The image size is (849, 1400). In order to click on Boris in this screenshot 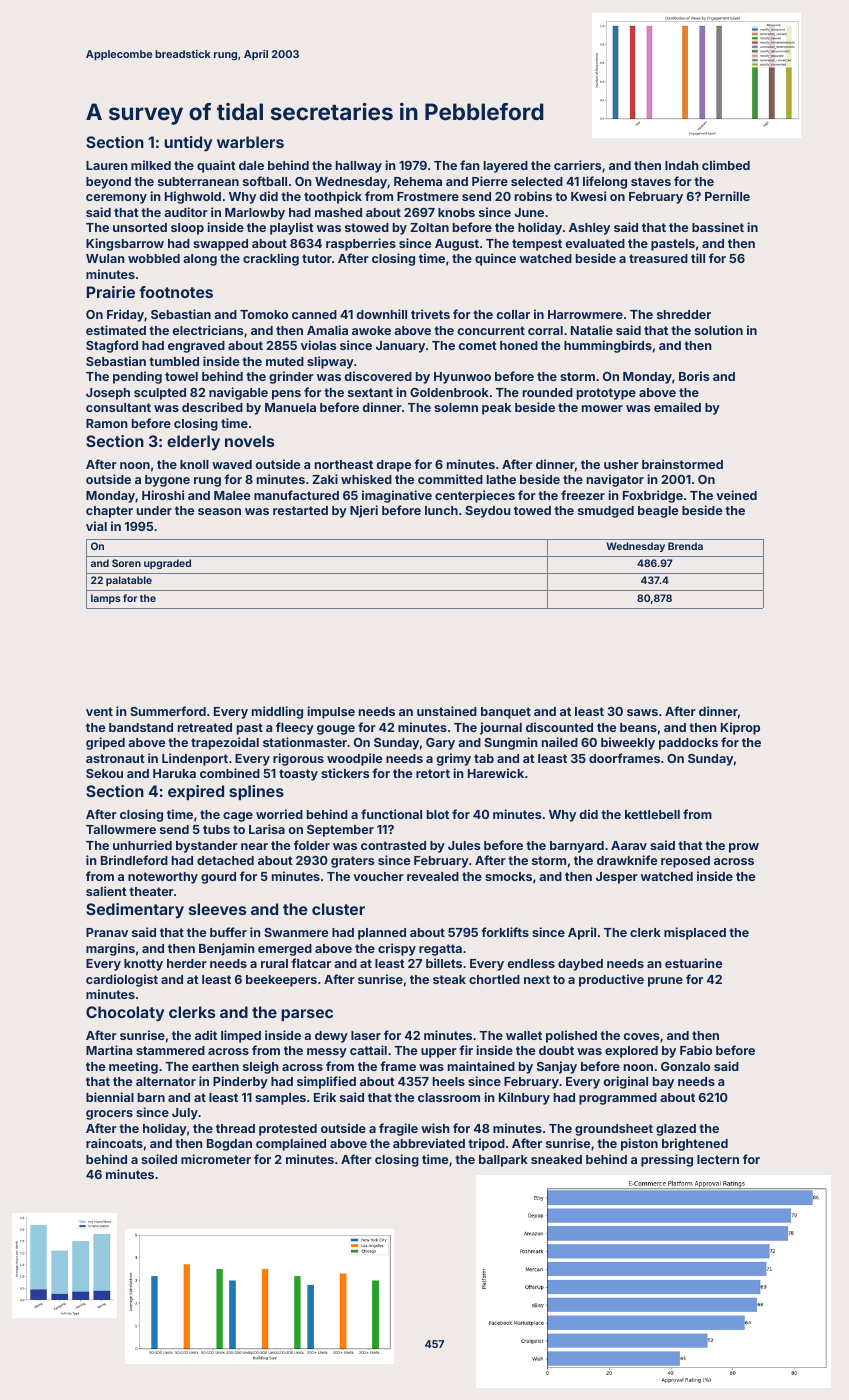, I will do `click(694, 376)`.
